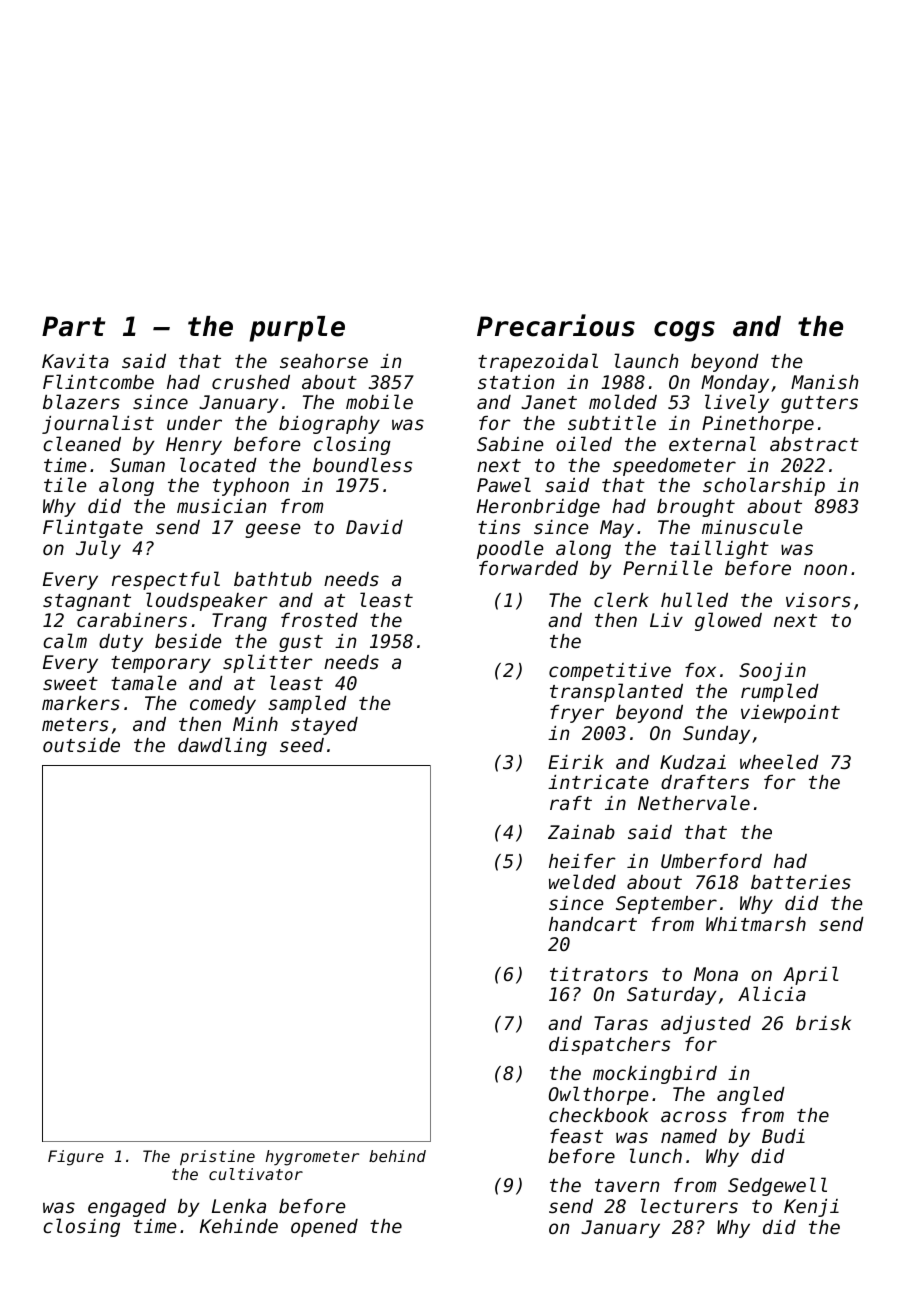  Describe the element at coordinates (324, 1228) in the screenshot. I see `opened` at that location.
